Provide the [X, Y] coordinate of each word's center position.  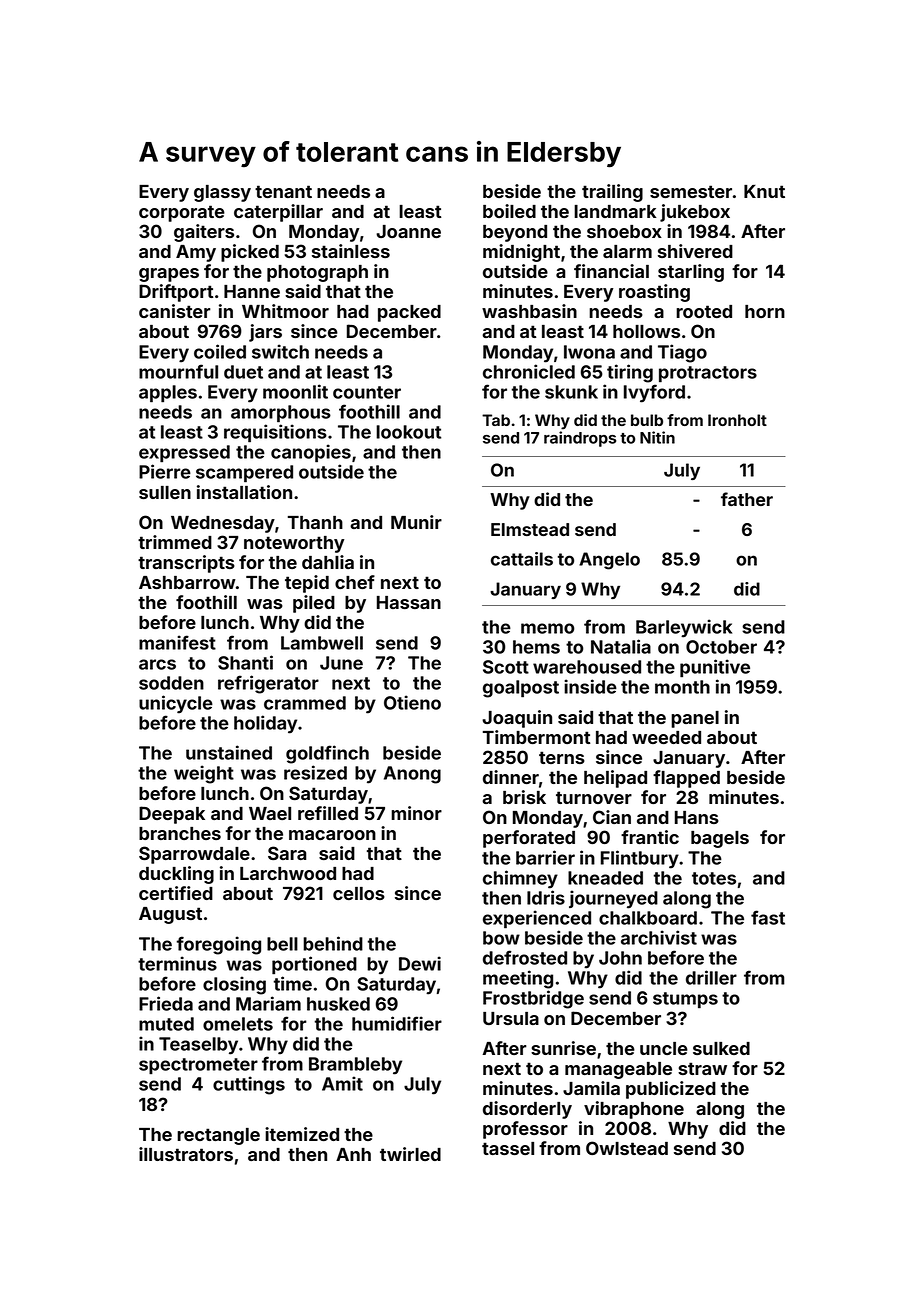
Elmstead [530, 529]
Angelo [609, 561]
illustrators [186, 1154]
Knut [764, 191]
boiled [509, 211]
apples [168, 394]
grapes [169, 275]
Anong [412, 775]
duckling [176, 875]
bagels [720, 839]
